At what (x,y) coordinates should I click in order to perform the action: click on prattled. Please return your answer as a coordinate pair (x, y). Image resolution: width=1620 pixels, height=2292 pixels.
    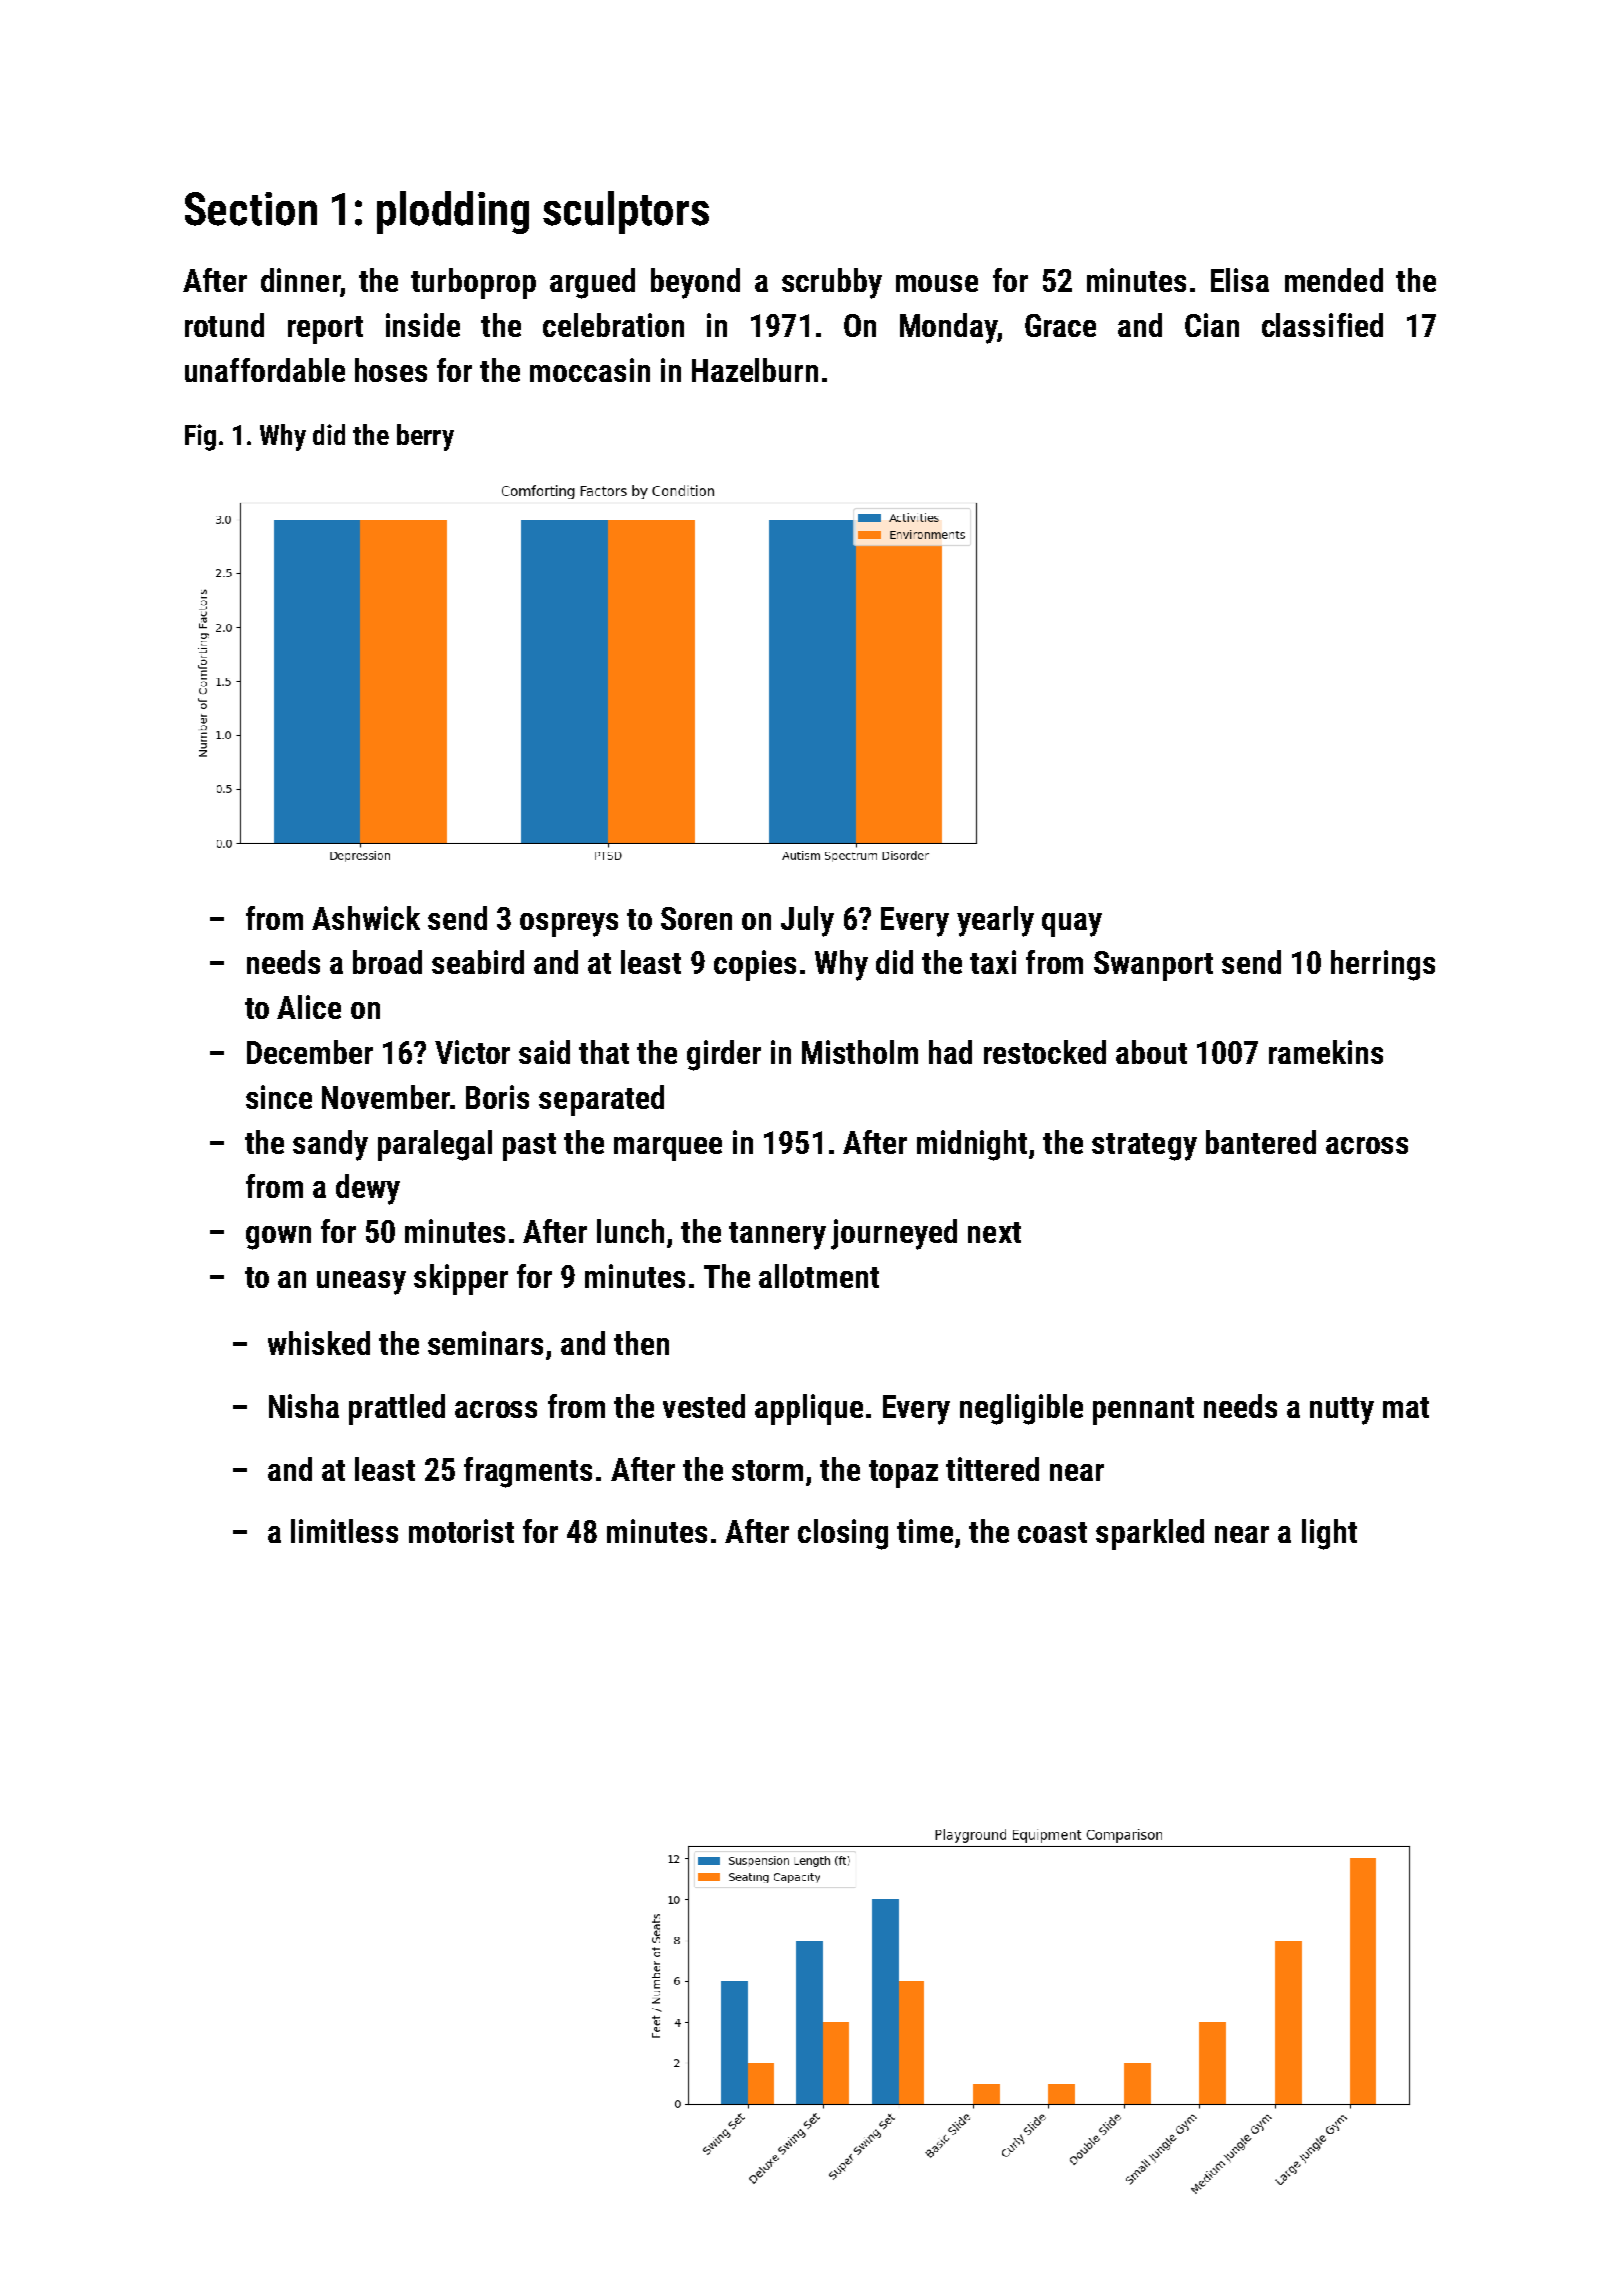
    Looking at the image, I should click on (397, 1409).
